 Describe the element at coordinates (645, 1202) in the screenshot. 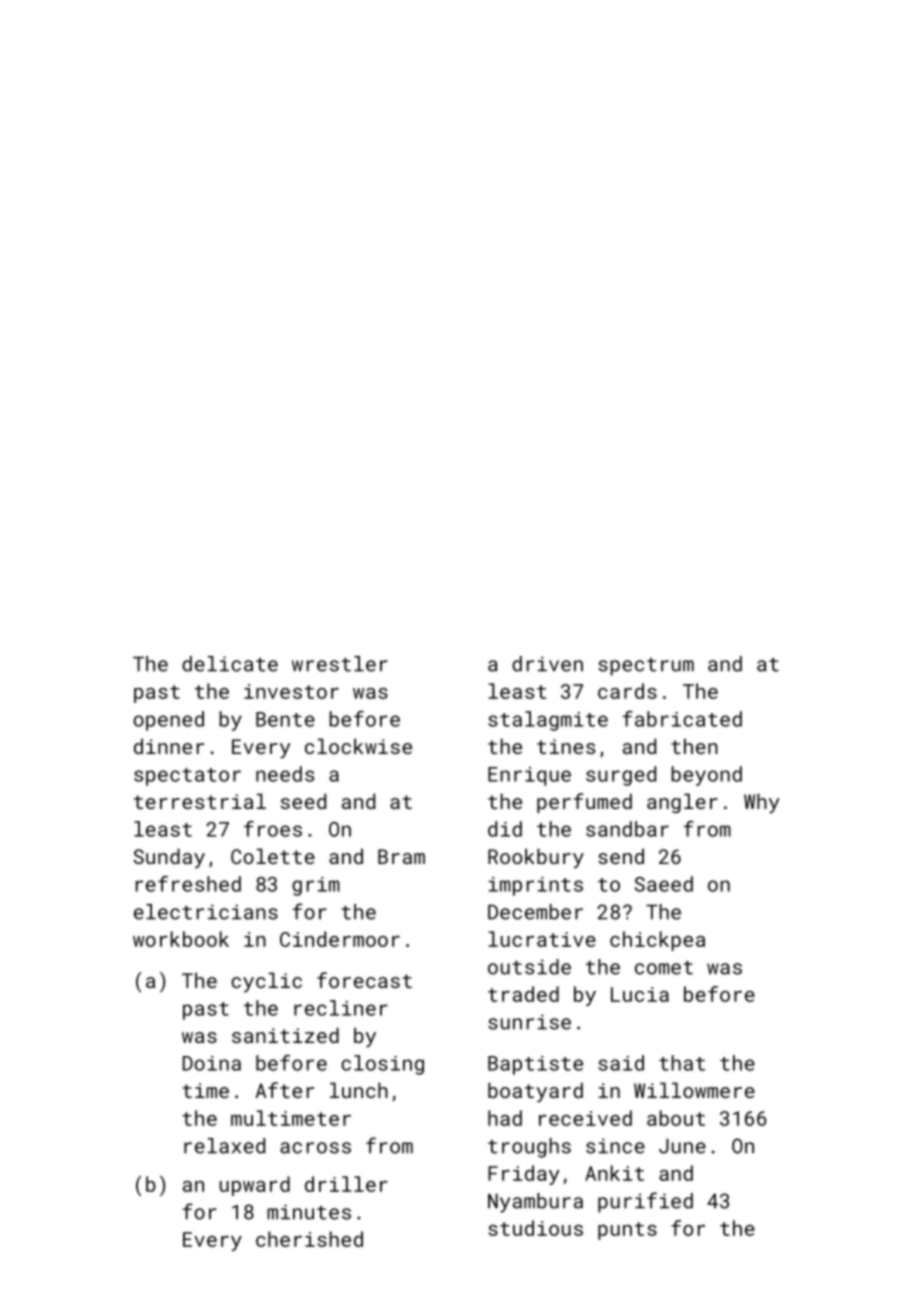

I see `purified` at that location.
